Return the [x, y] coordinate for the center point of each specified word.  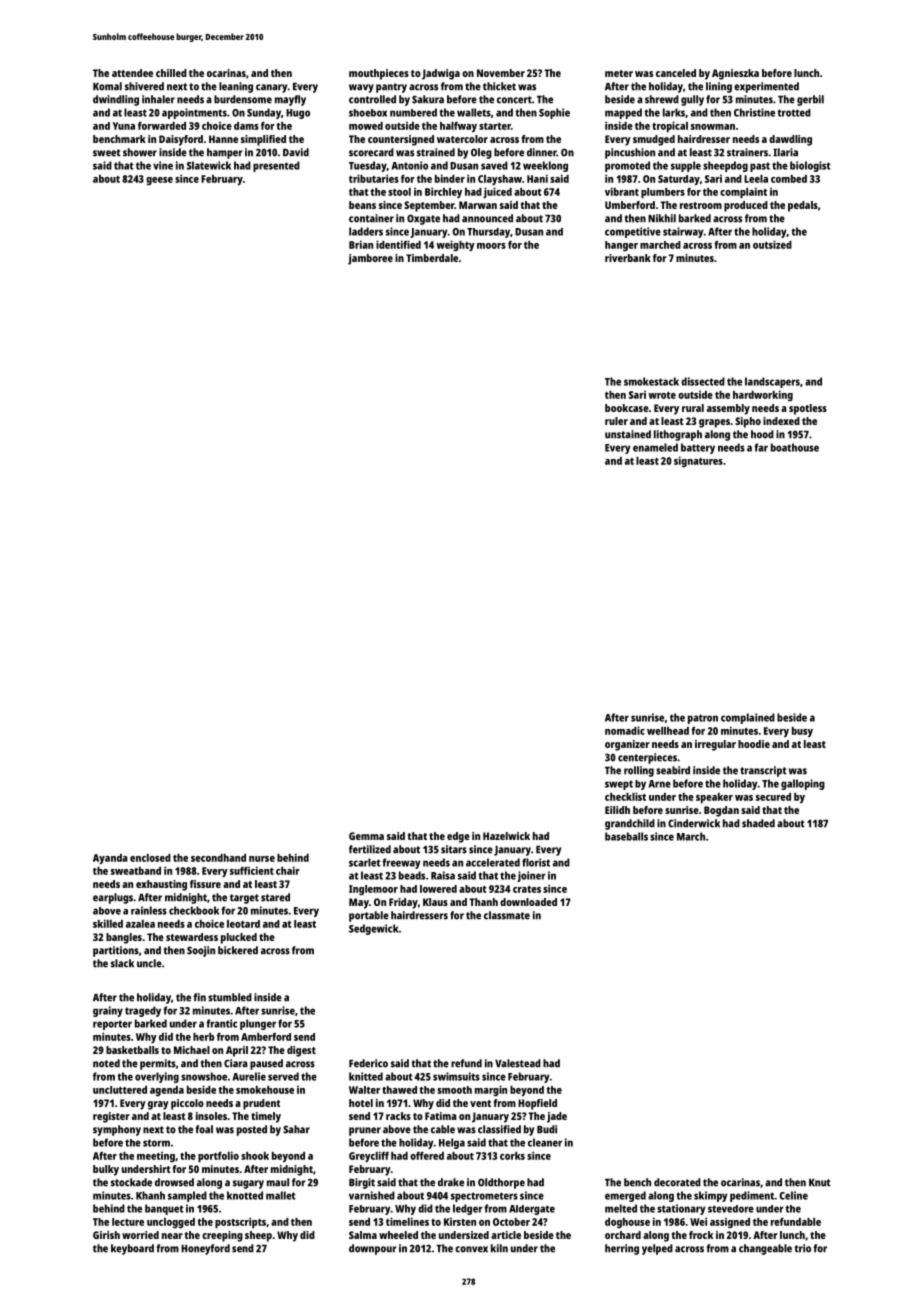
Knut [820, 1183]
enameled [655, 447]
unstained [628, 434]
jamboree [370, 259]
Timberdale [432, 258]
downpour [373, 1249]
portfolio [218, 1157]
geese [159, 181]
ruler [616, 421]
